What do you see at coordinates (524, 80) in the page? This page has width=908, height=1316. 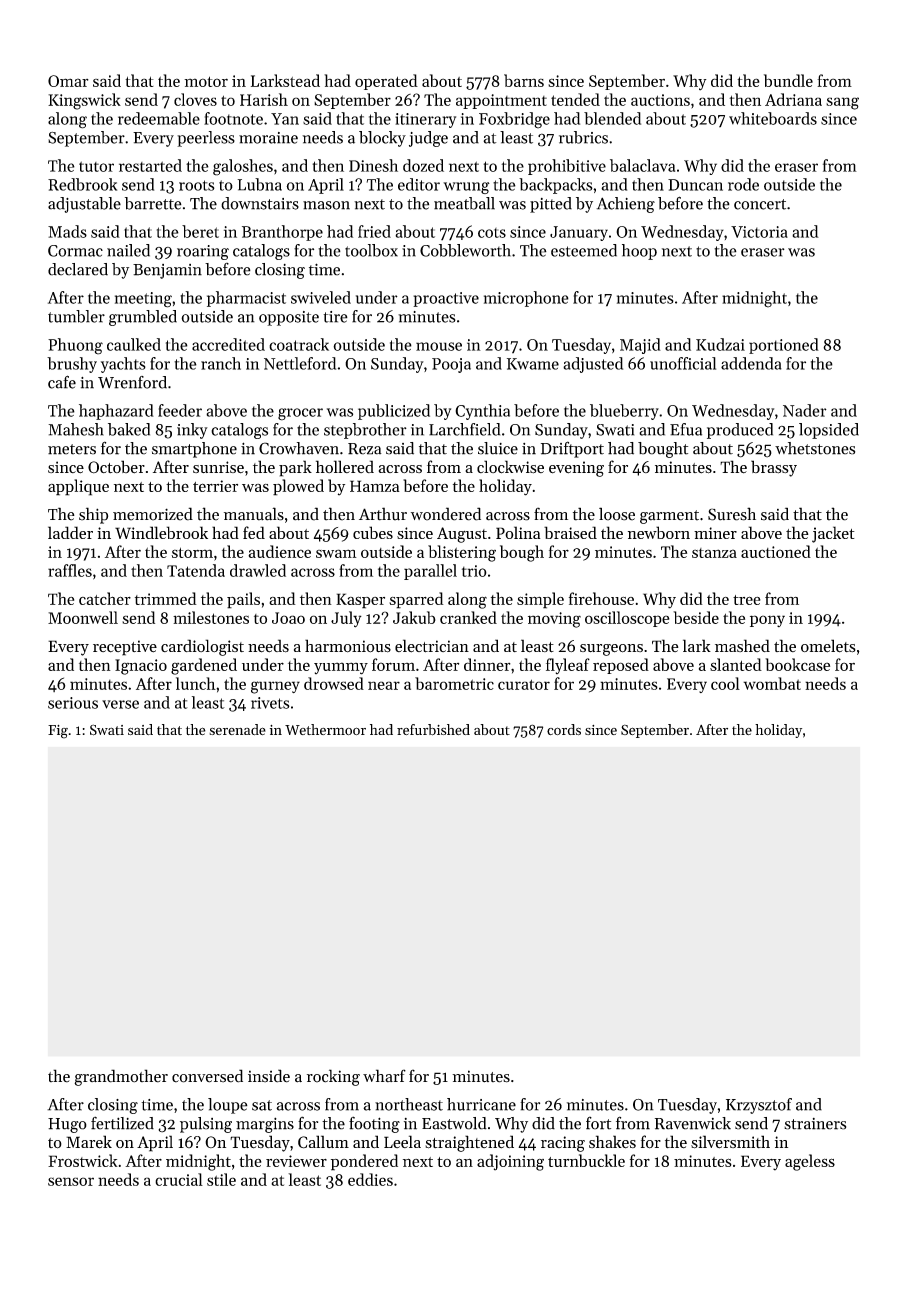 I see `barns` at bounding box center [524, 80].
